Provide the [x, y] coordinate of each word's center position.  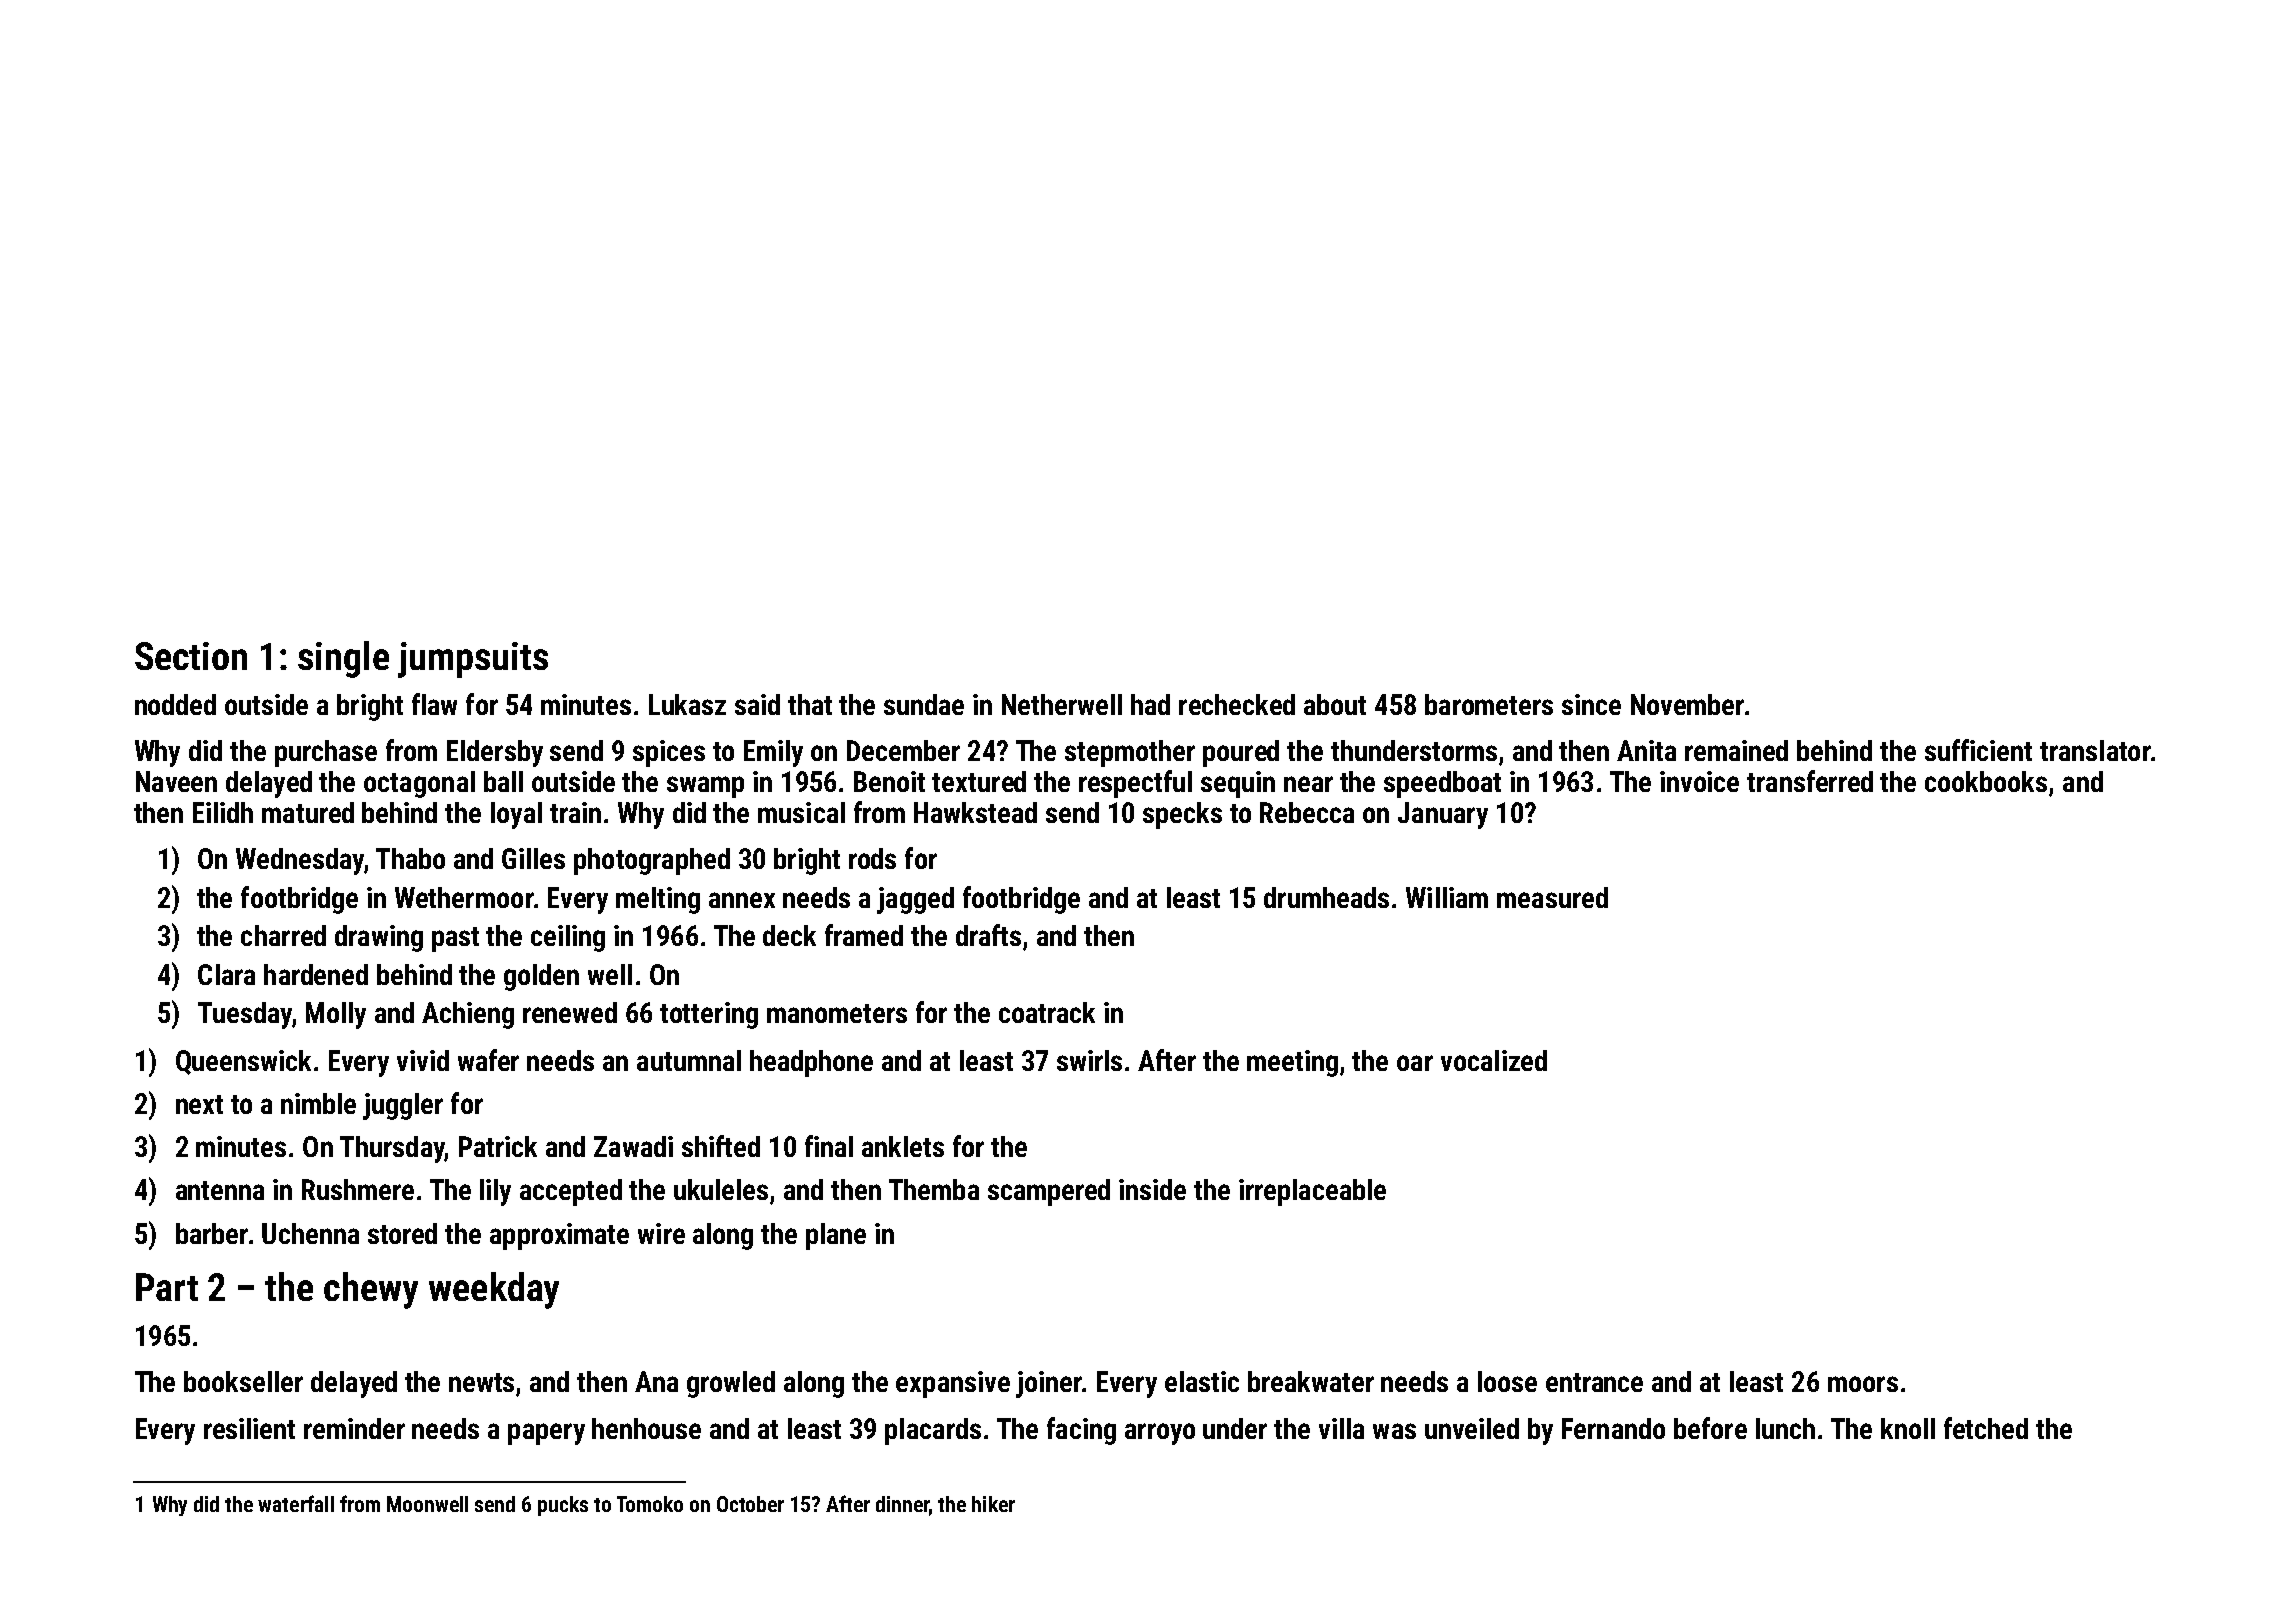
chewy [371, 1290]
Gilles [533, 858]
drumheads [1326, 897]
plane [836, 1236]
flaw [434, 704]
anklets [903, 1146]
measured [1552, 897]
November [1687, 704]
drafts [988, 935]
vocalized [1494, 1060]
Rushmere [358, 1189]
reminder [354, 1428]
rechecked [1237, 704]
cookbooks [1986, 781]
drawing [379, 938]
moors [1863, 1384]
